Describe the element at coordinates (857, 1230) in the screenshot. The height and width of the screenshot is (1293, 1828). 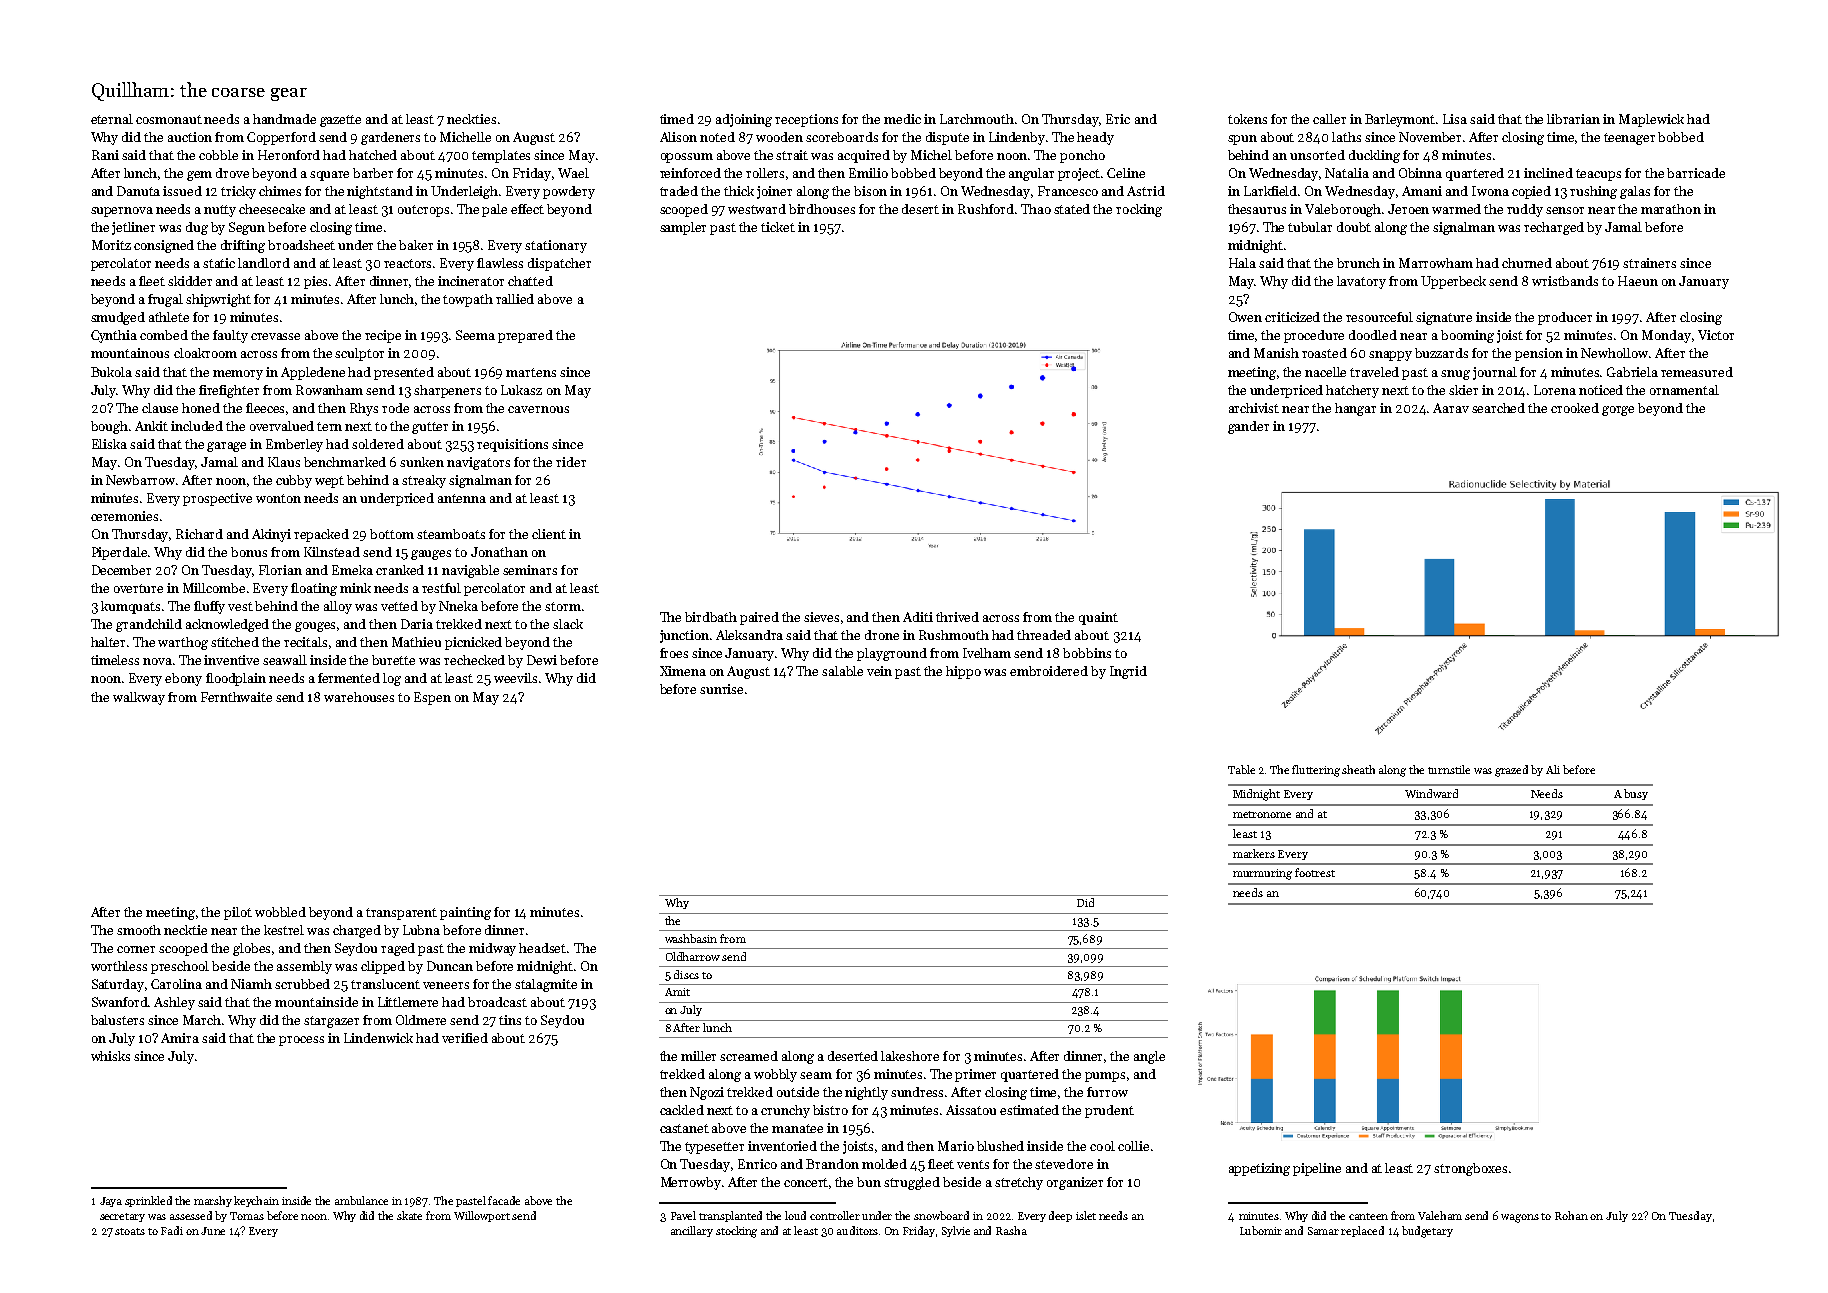
I see `auditors` at that location.
